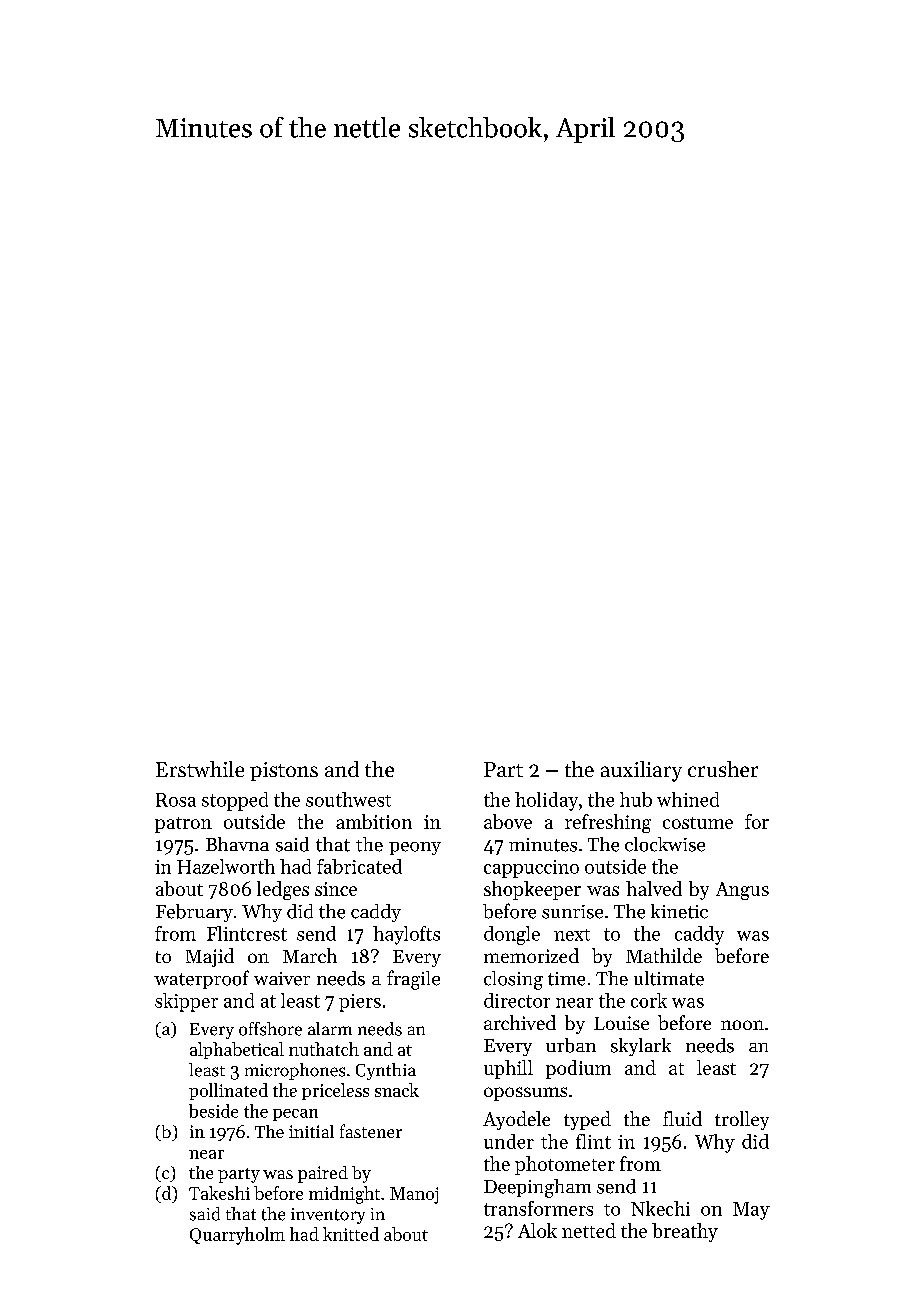  Describe the element at coordinates (571, 1045) in the image. I see `urban` at that location.
